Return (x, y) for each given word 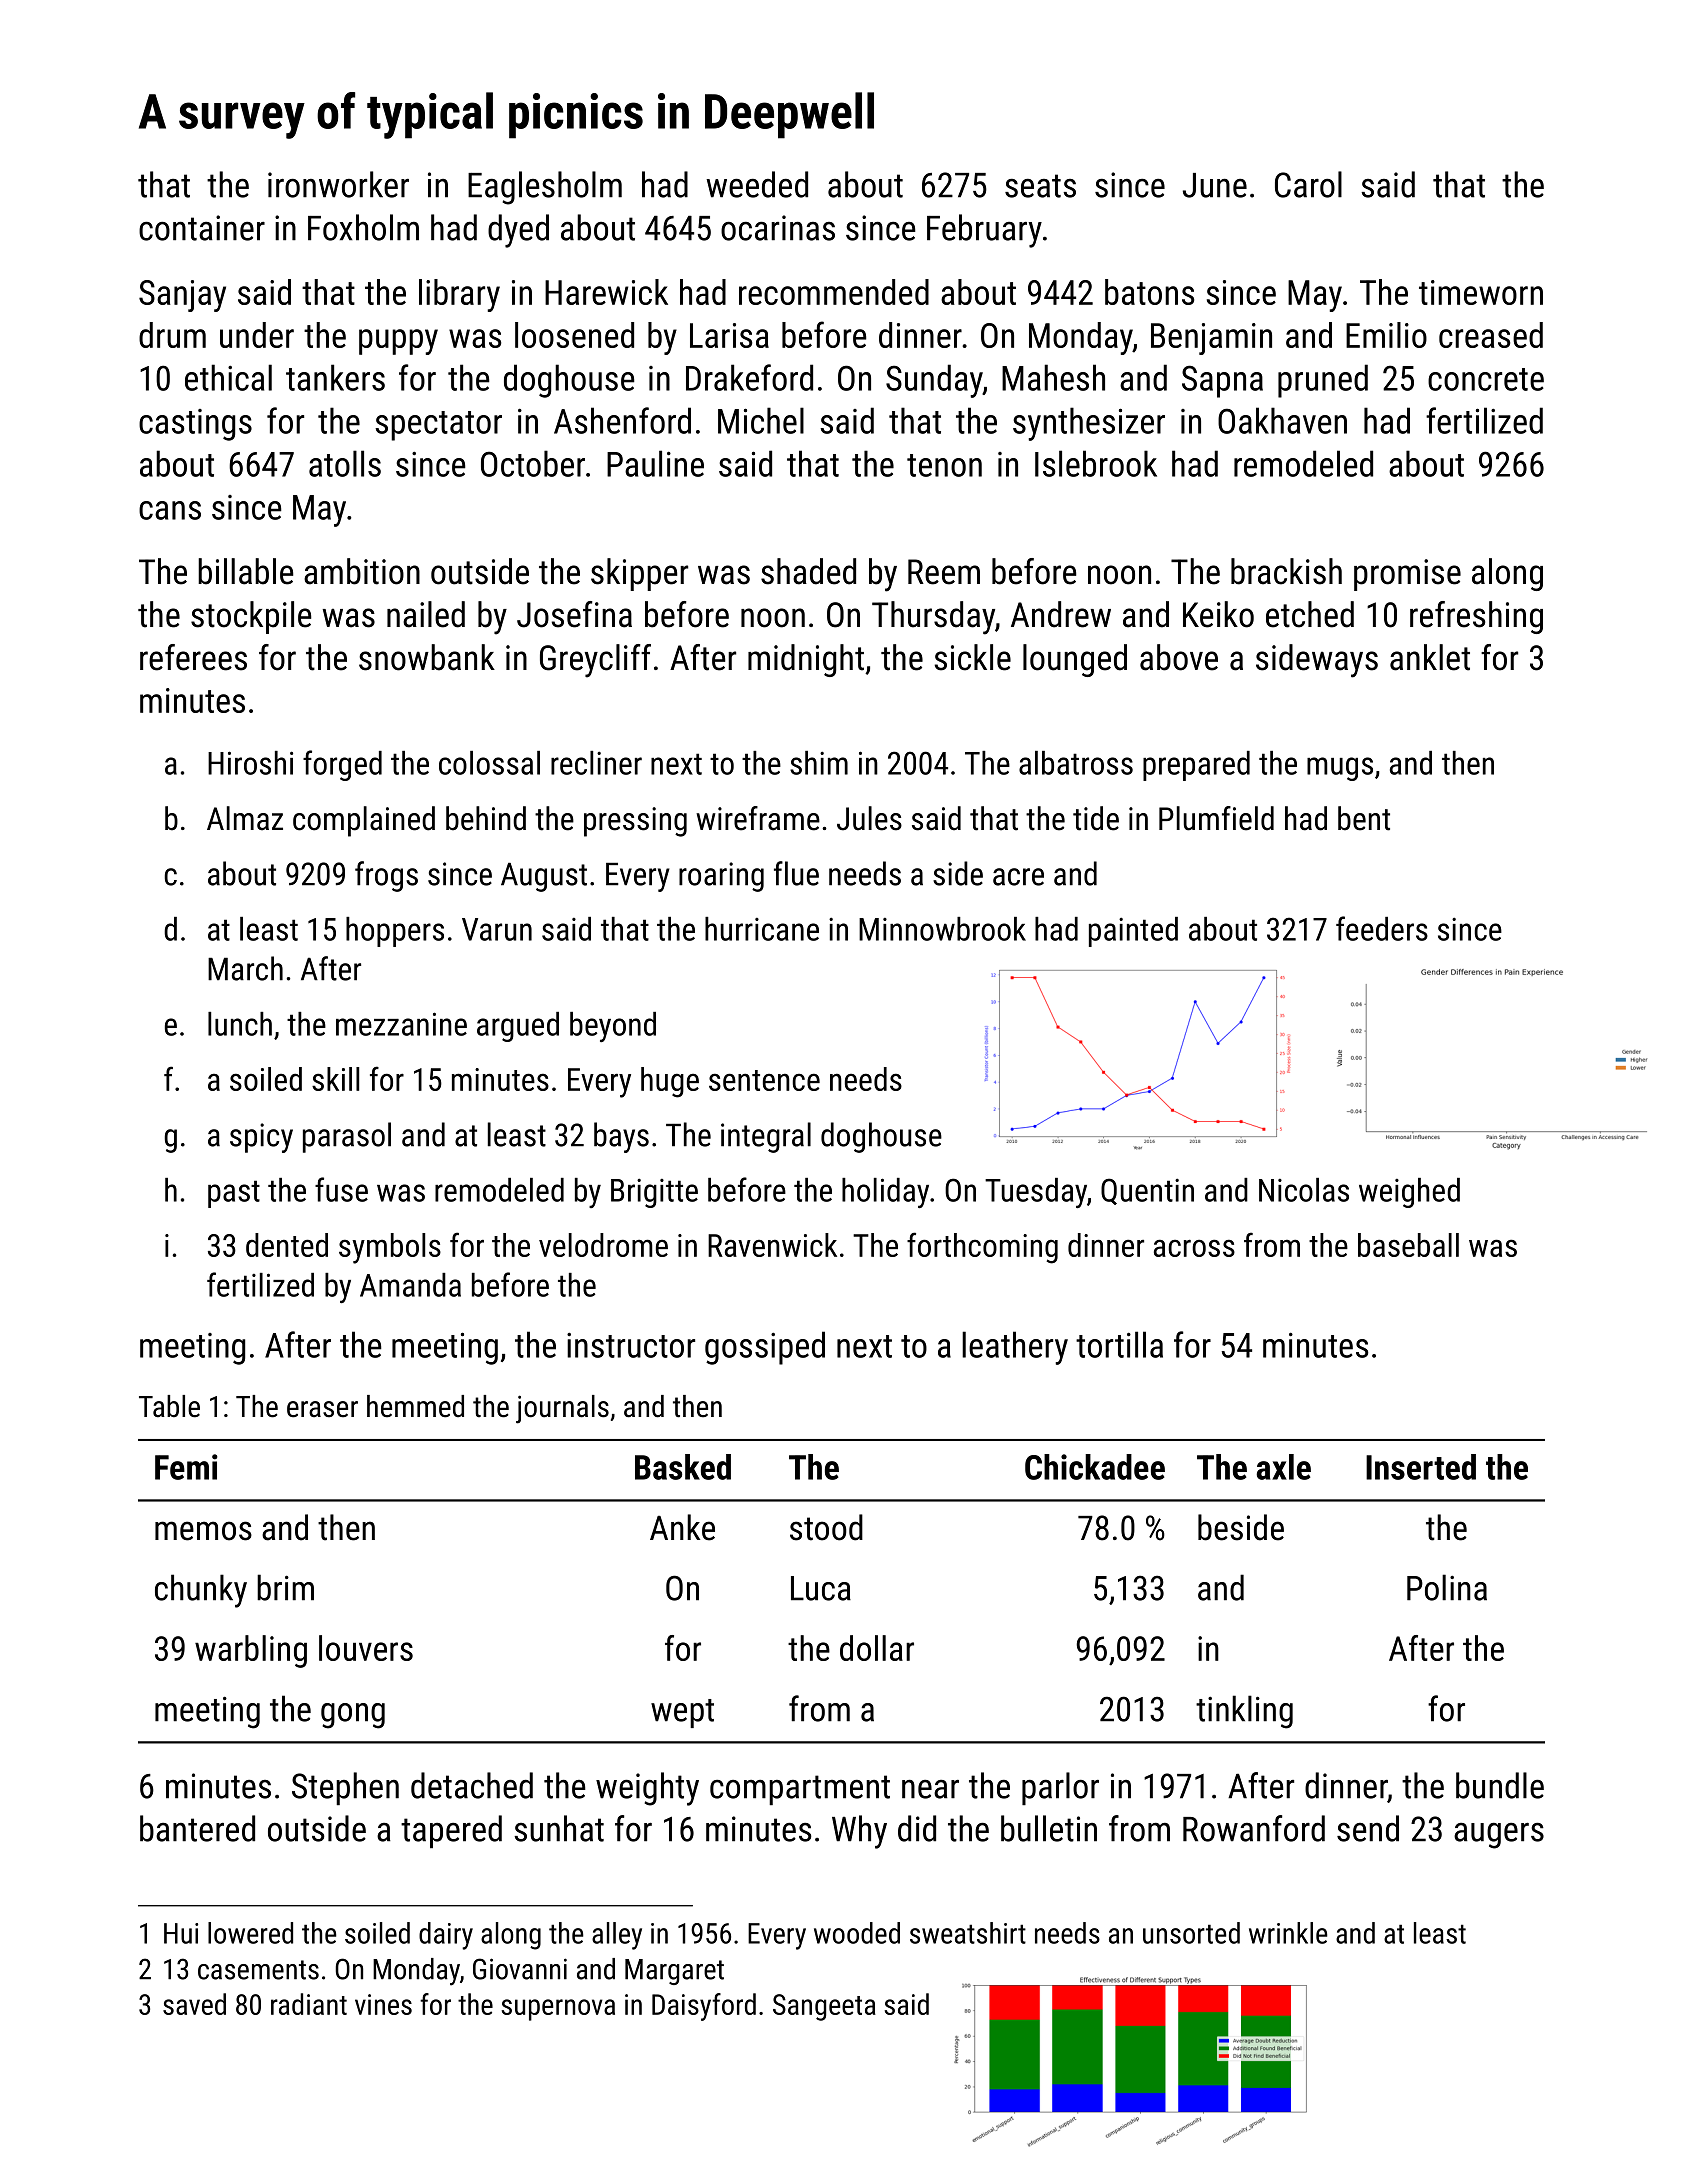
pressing (635, 822)
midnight (806, 660)
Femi (186, 1467)
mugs (1340, 769)
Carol (1308, 184)
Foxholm (363, 227)
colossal (489, 763)
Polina (1447, 1587)
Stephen (345, 1788)
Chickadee (1095, 1467)
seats (1040, 186)
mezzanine (401, 1024)
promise (1407, 575)
